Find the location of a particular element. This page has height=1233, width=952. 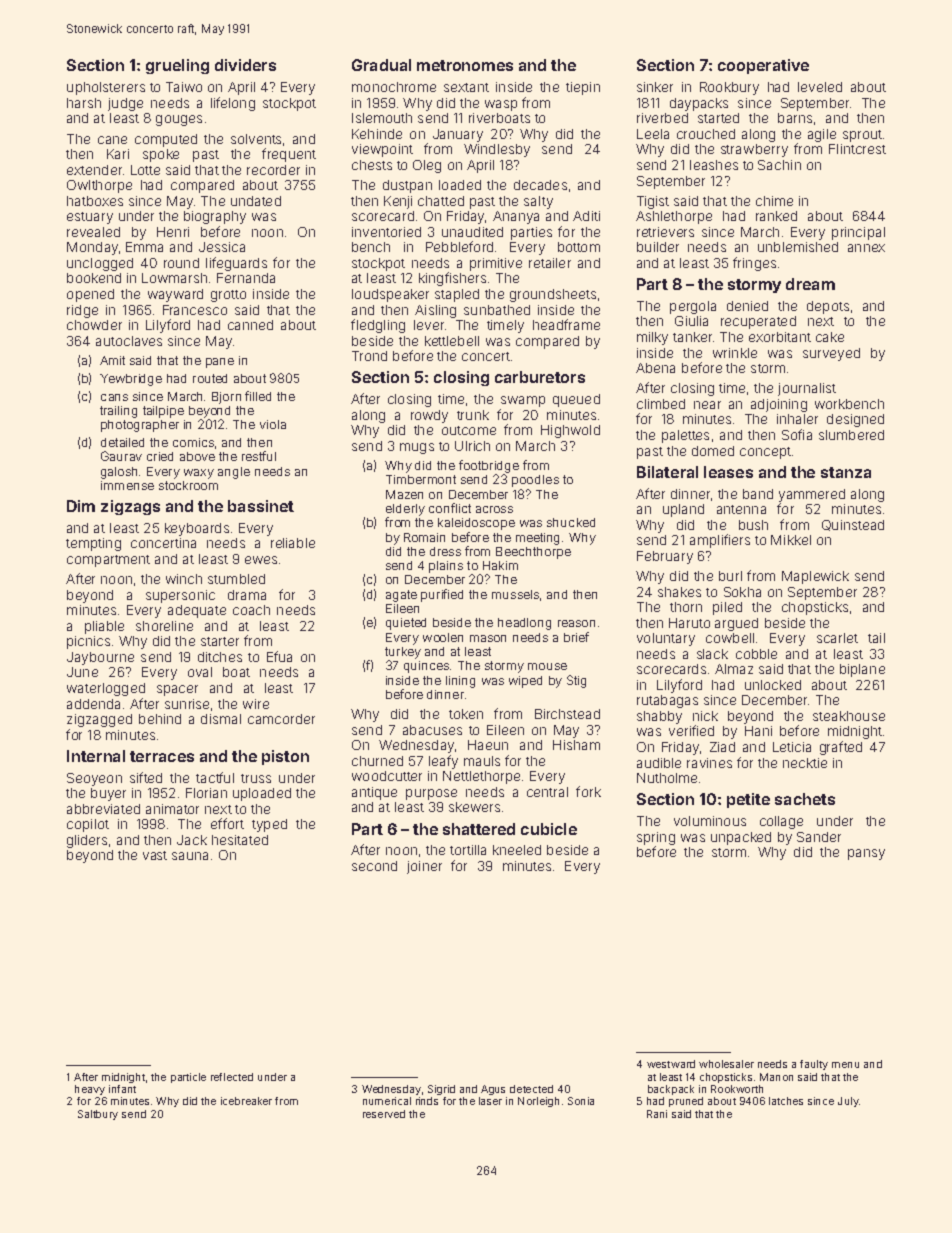

detected is located at coordinates (531, 1089).
